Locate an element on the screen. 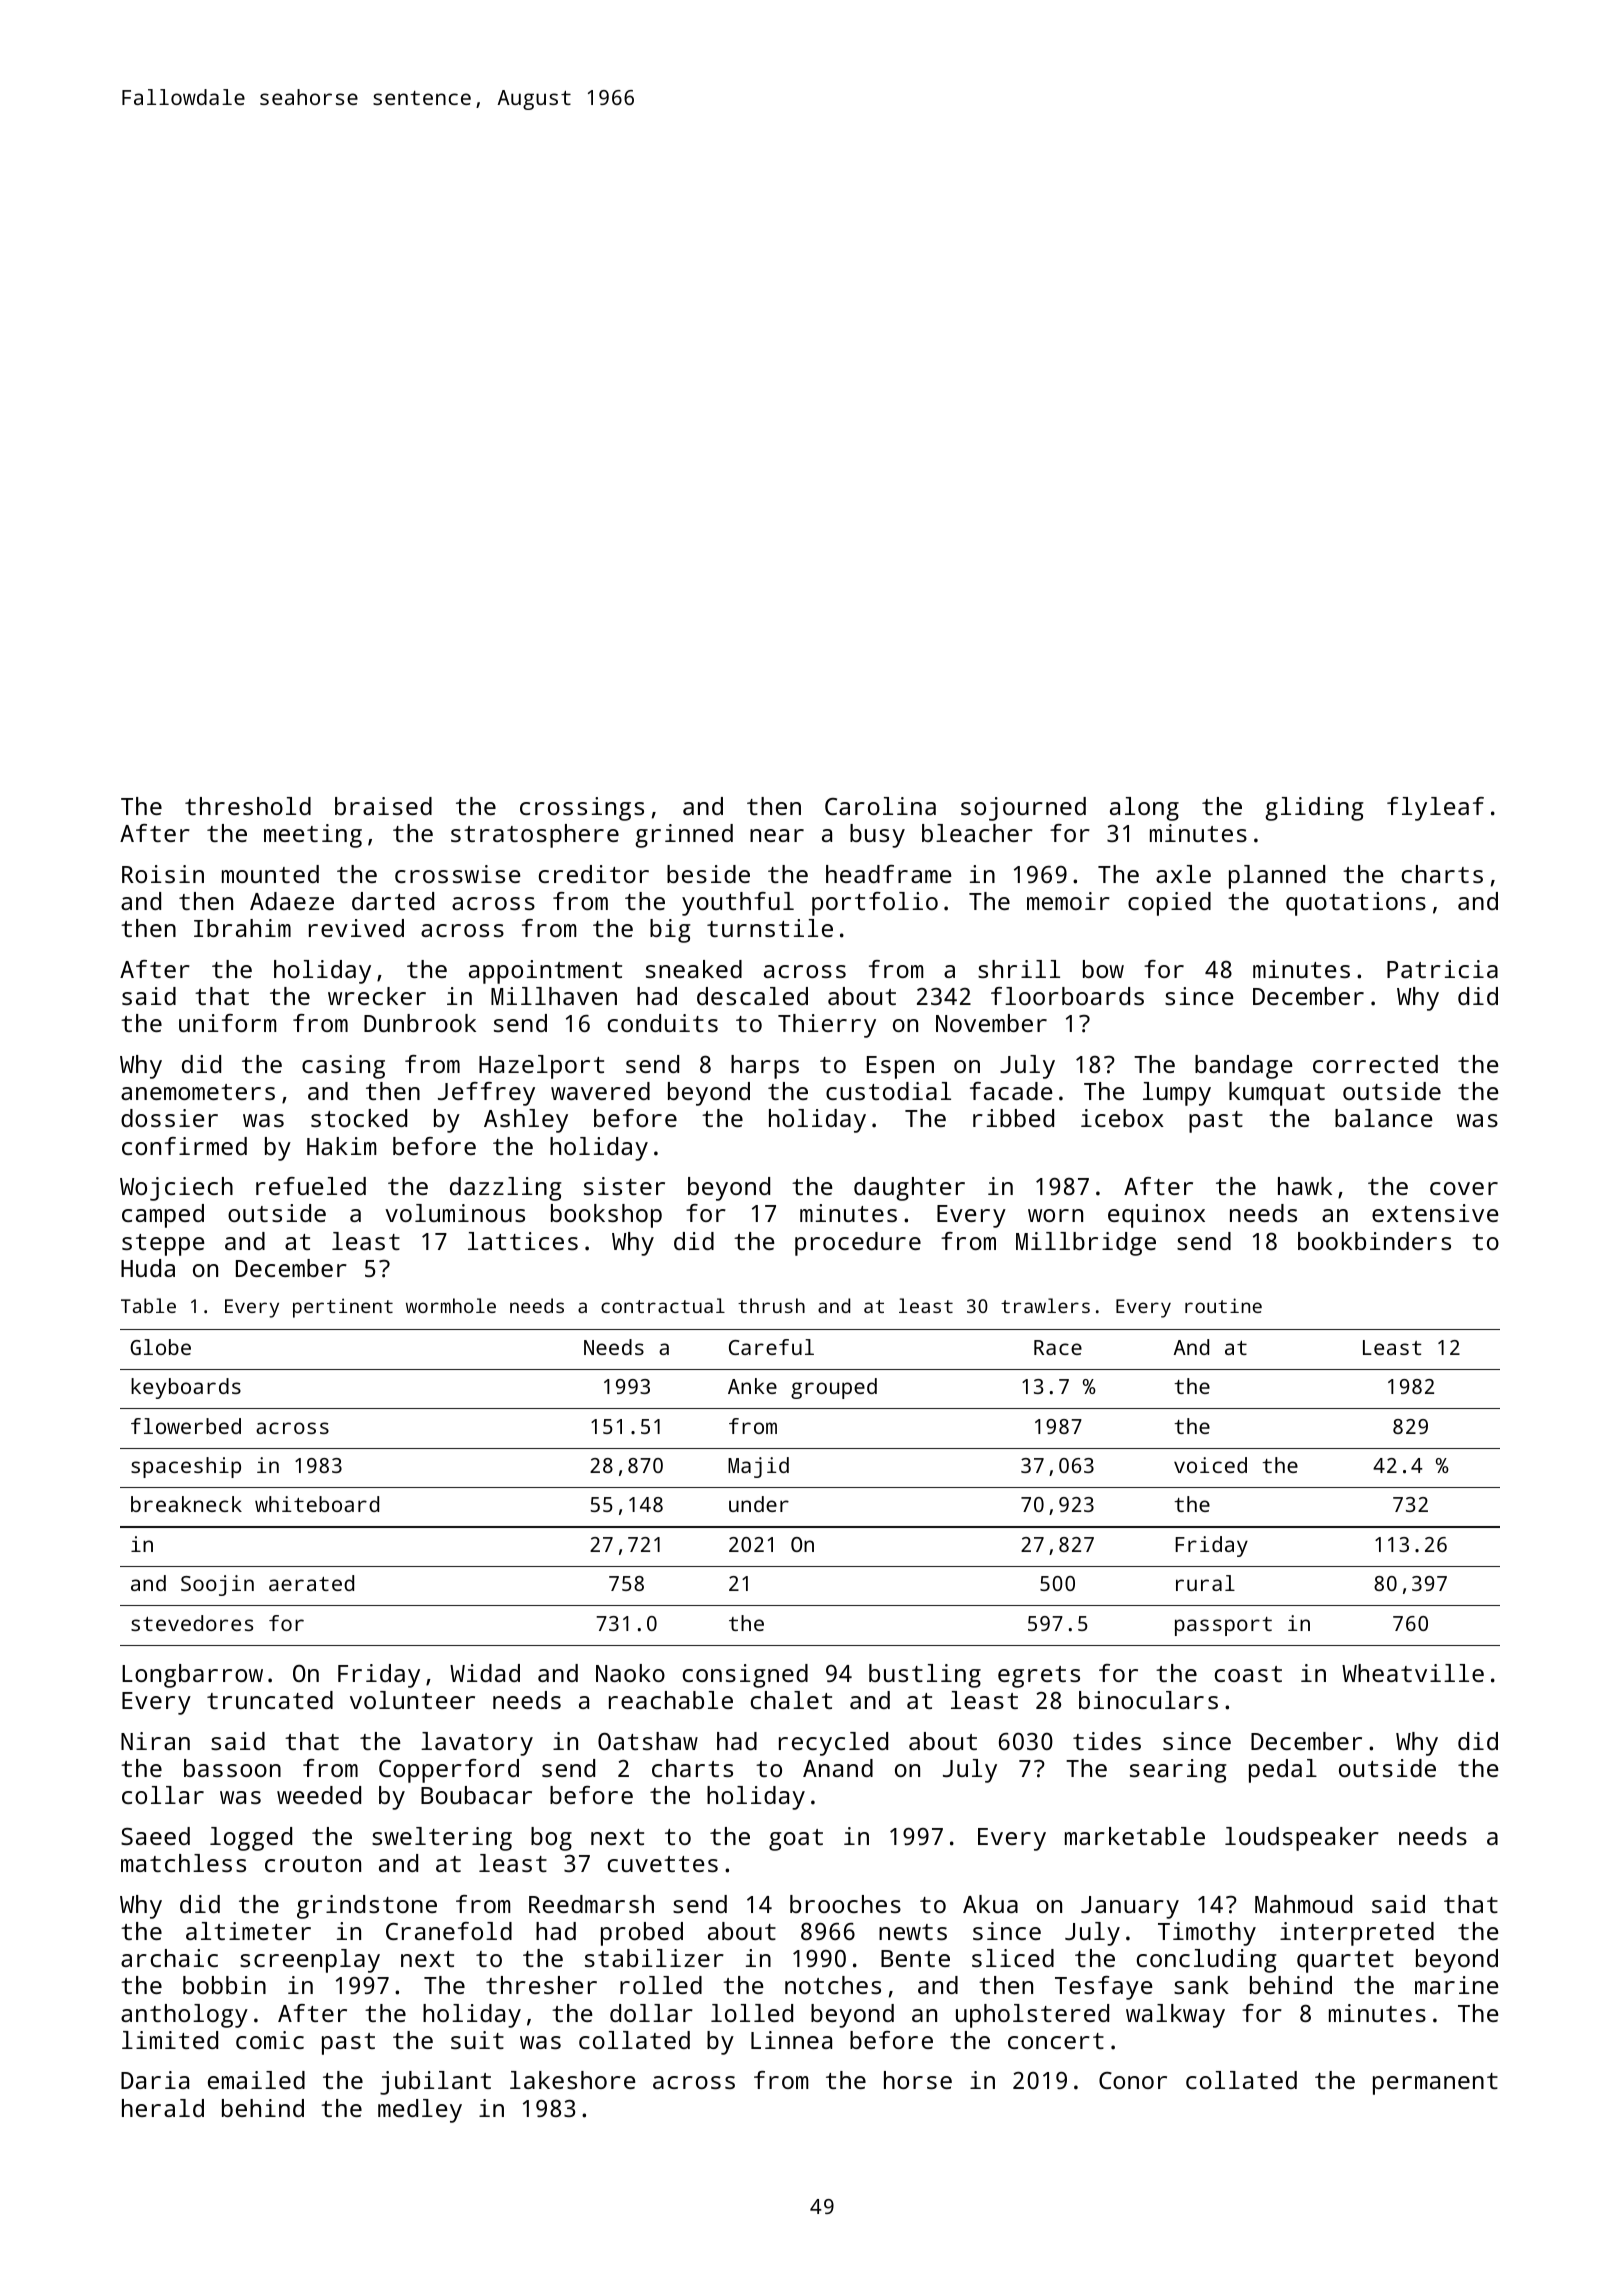 The height and width of the screenshot is (2292, 1620). wormhole is located at coordinates (451, 1305).
